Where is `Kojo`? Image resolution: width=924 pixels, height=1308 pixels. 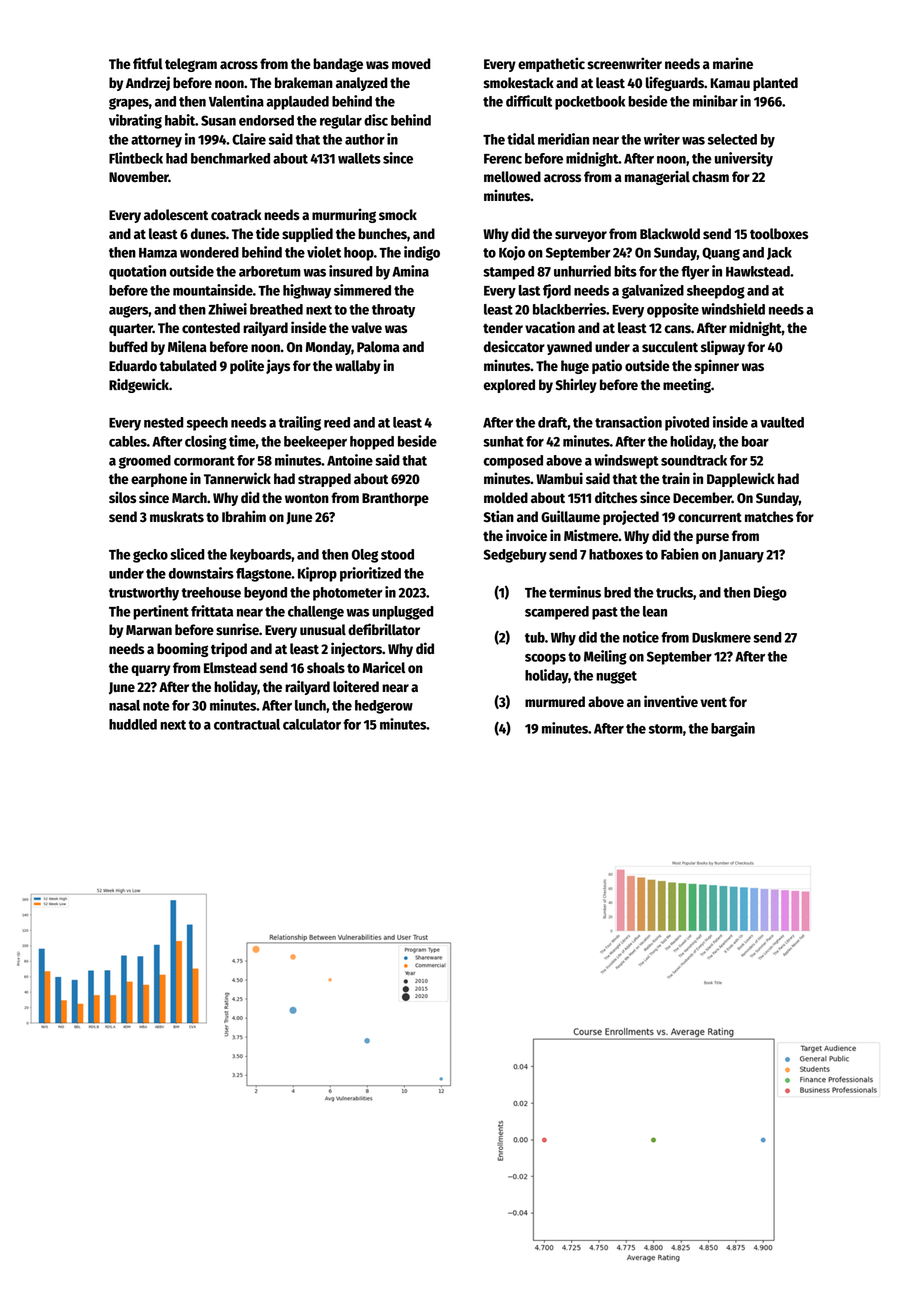 Kojo is located at coordinates (512, 253).
